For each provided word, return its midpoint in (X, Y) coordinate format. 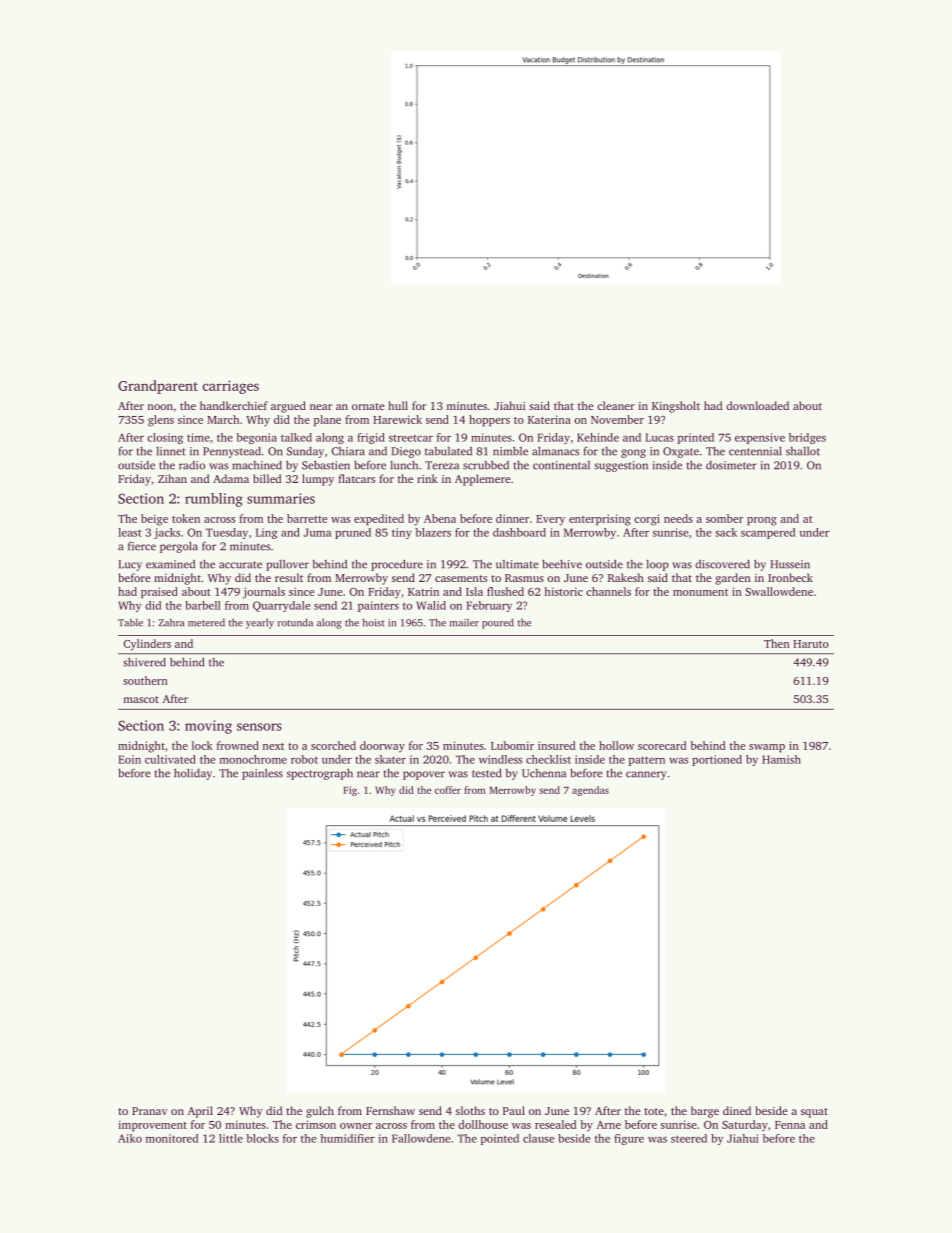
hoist (374, 622)
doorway (382, 747)
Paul (514, 1110)
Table (130, 622)
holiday (193, 774)
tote (654, 1111)
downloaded (757, 405)
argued (288, 407)
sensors (259, 727)
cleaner (616, 405)
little (231, 1138)
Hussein (790, 564)
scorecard (662, 745)
